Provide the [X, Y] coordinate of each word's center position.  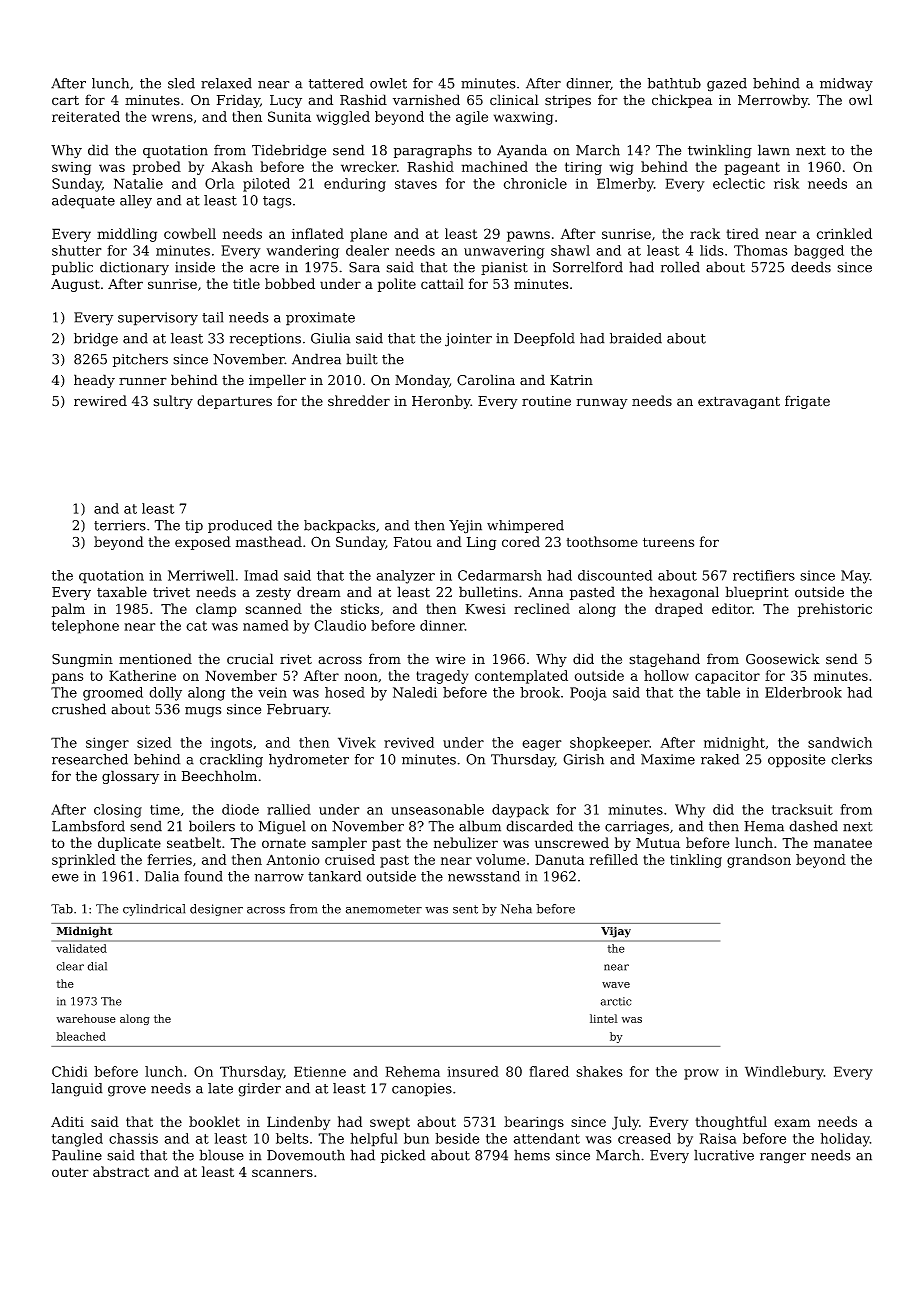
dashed [813, 826]
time [165, 809]
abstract [121, 1171]
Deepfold [544, 339]
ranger [783, 1158]
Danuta [559, 859]
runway [602, 403]
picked [403, 1156]
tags [277, 202]
